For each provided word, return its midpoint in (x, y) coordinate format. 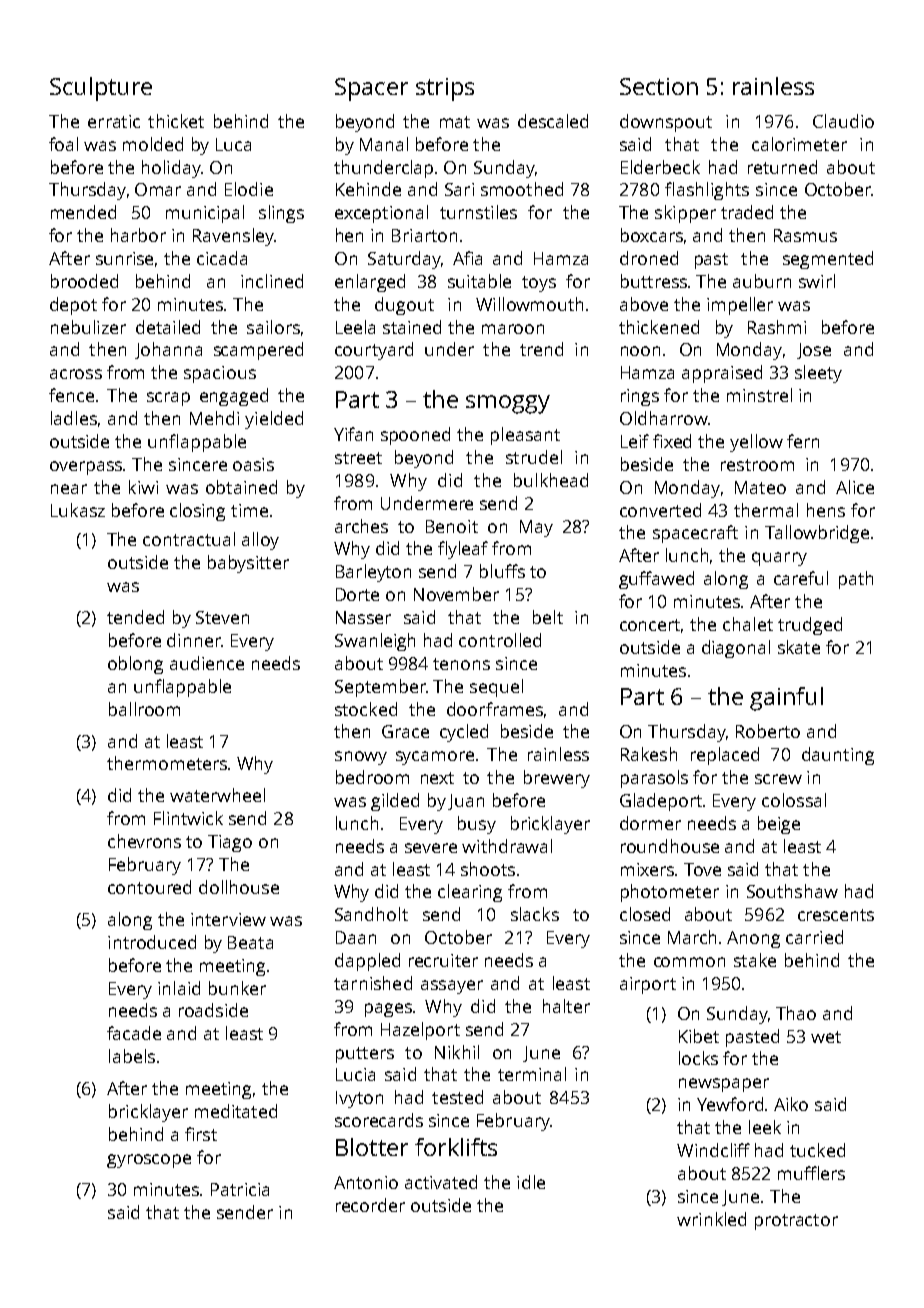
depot (73, 306)
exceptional (381, 214)
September (380, 688)
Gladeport (661, 802)
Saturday (404, 260)
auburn (762, 281)
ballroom (144, 709)
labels (132, 1056)
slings (281, 214)
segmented (828, 260)
